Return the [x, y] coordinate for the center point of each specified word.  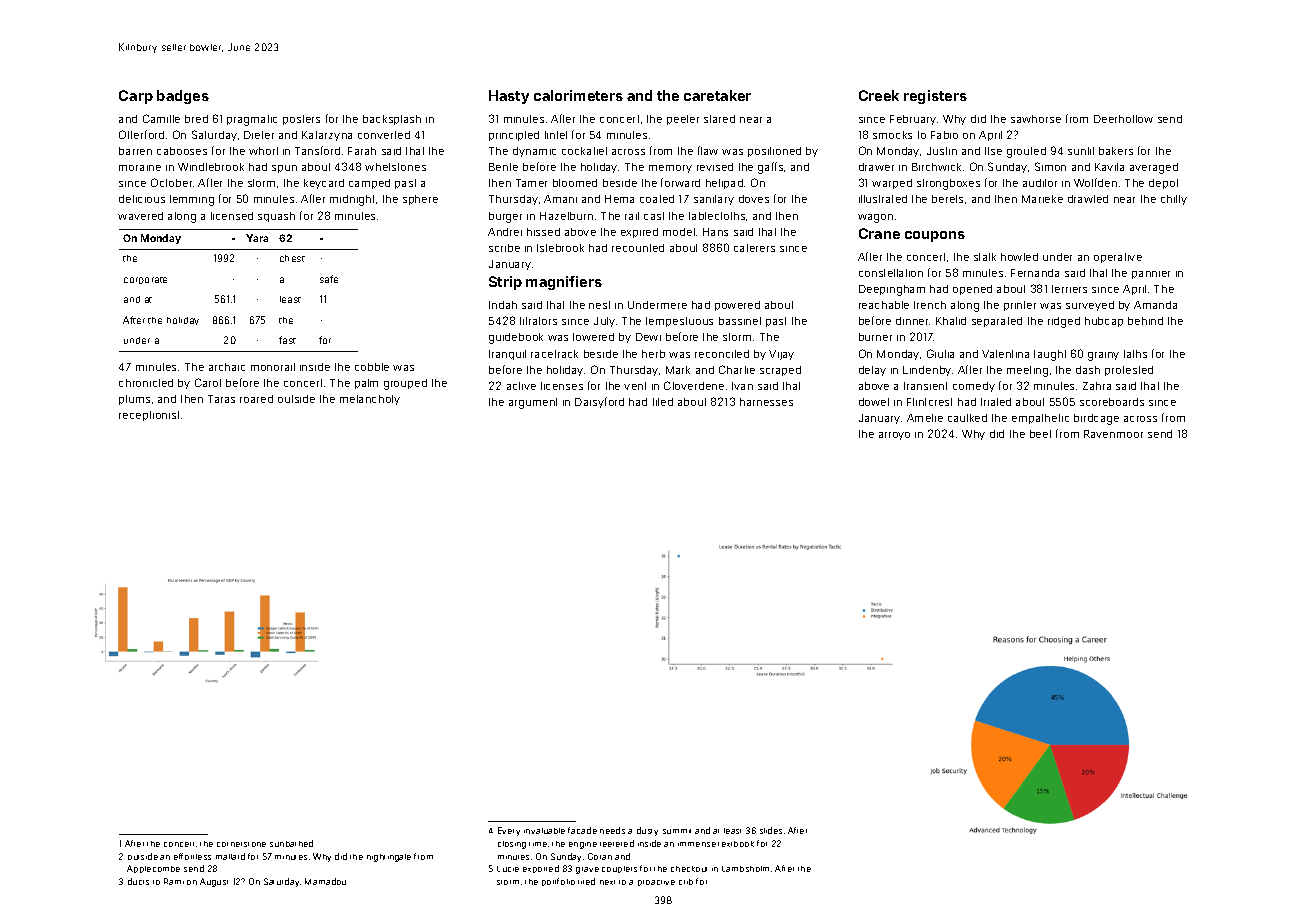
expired [639, 233]
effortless [192, 856]
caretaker [717, 95]
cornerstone [241, 844]
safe [329, 279]
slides [771, 830]
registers [935, 97]
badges [183, 97]
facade [582, 830]
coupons [935, 236]
